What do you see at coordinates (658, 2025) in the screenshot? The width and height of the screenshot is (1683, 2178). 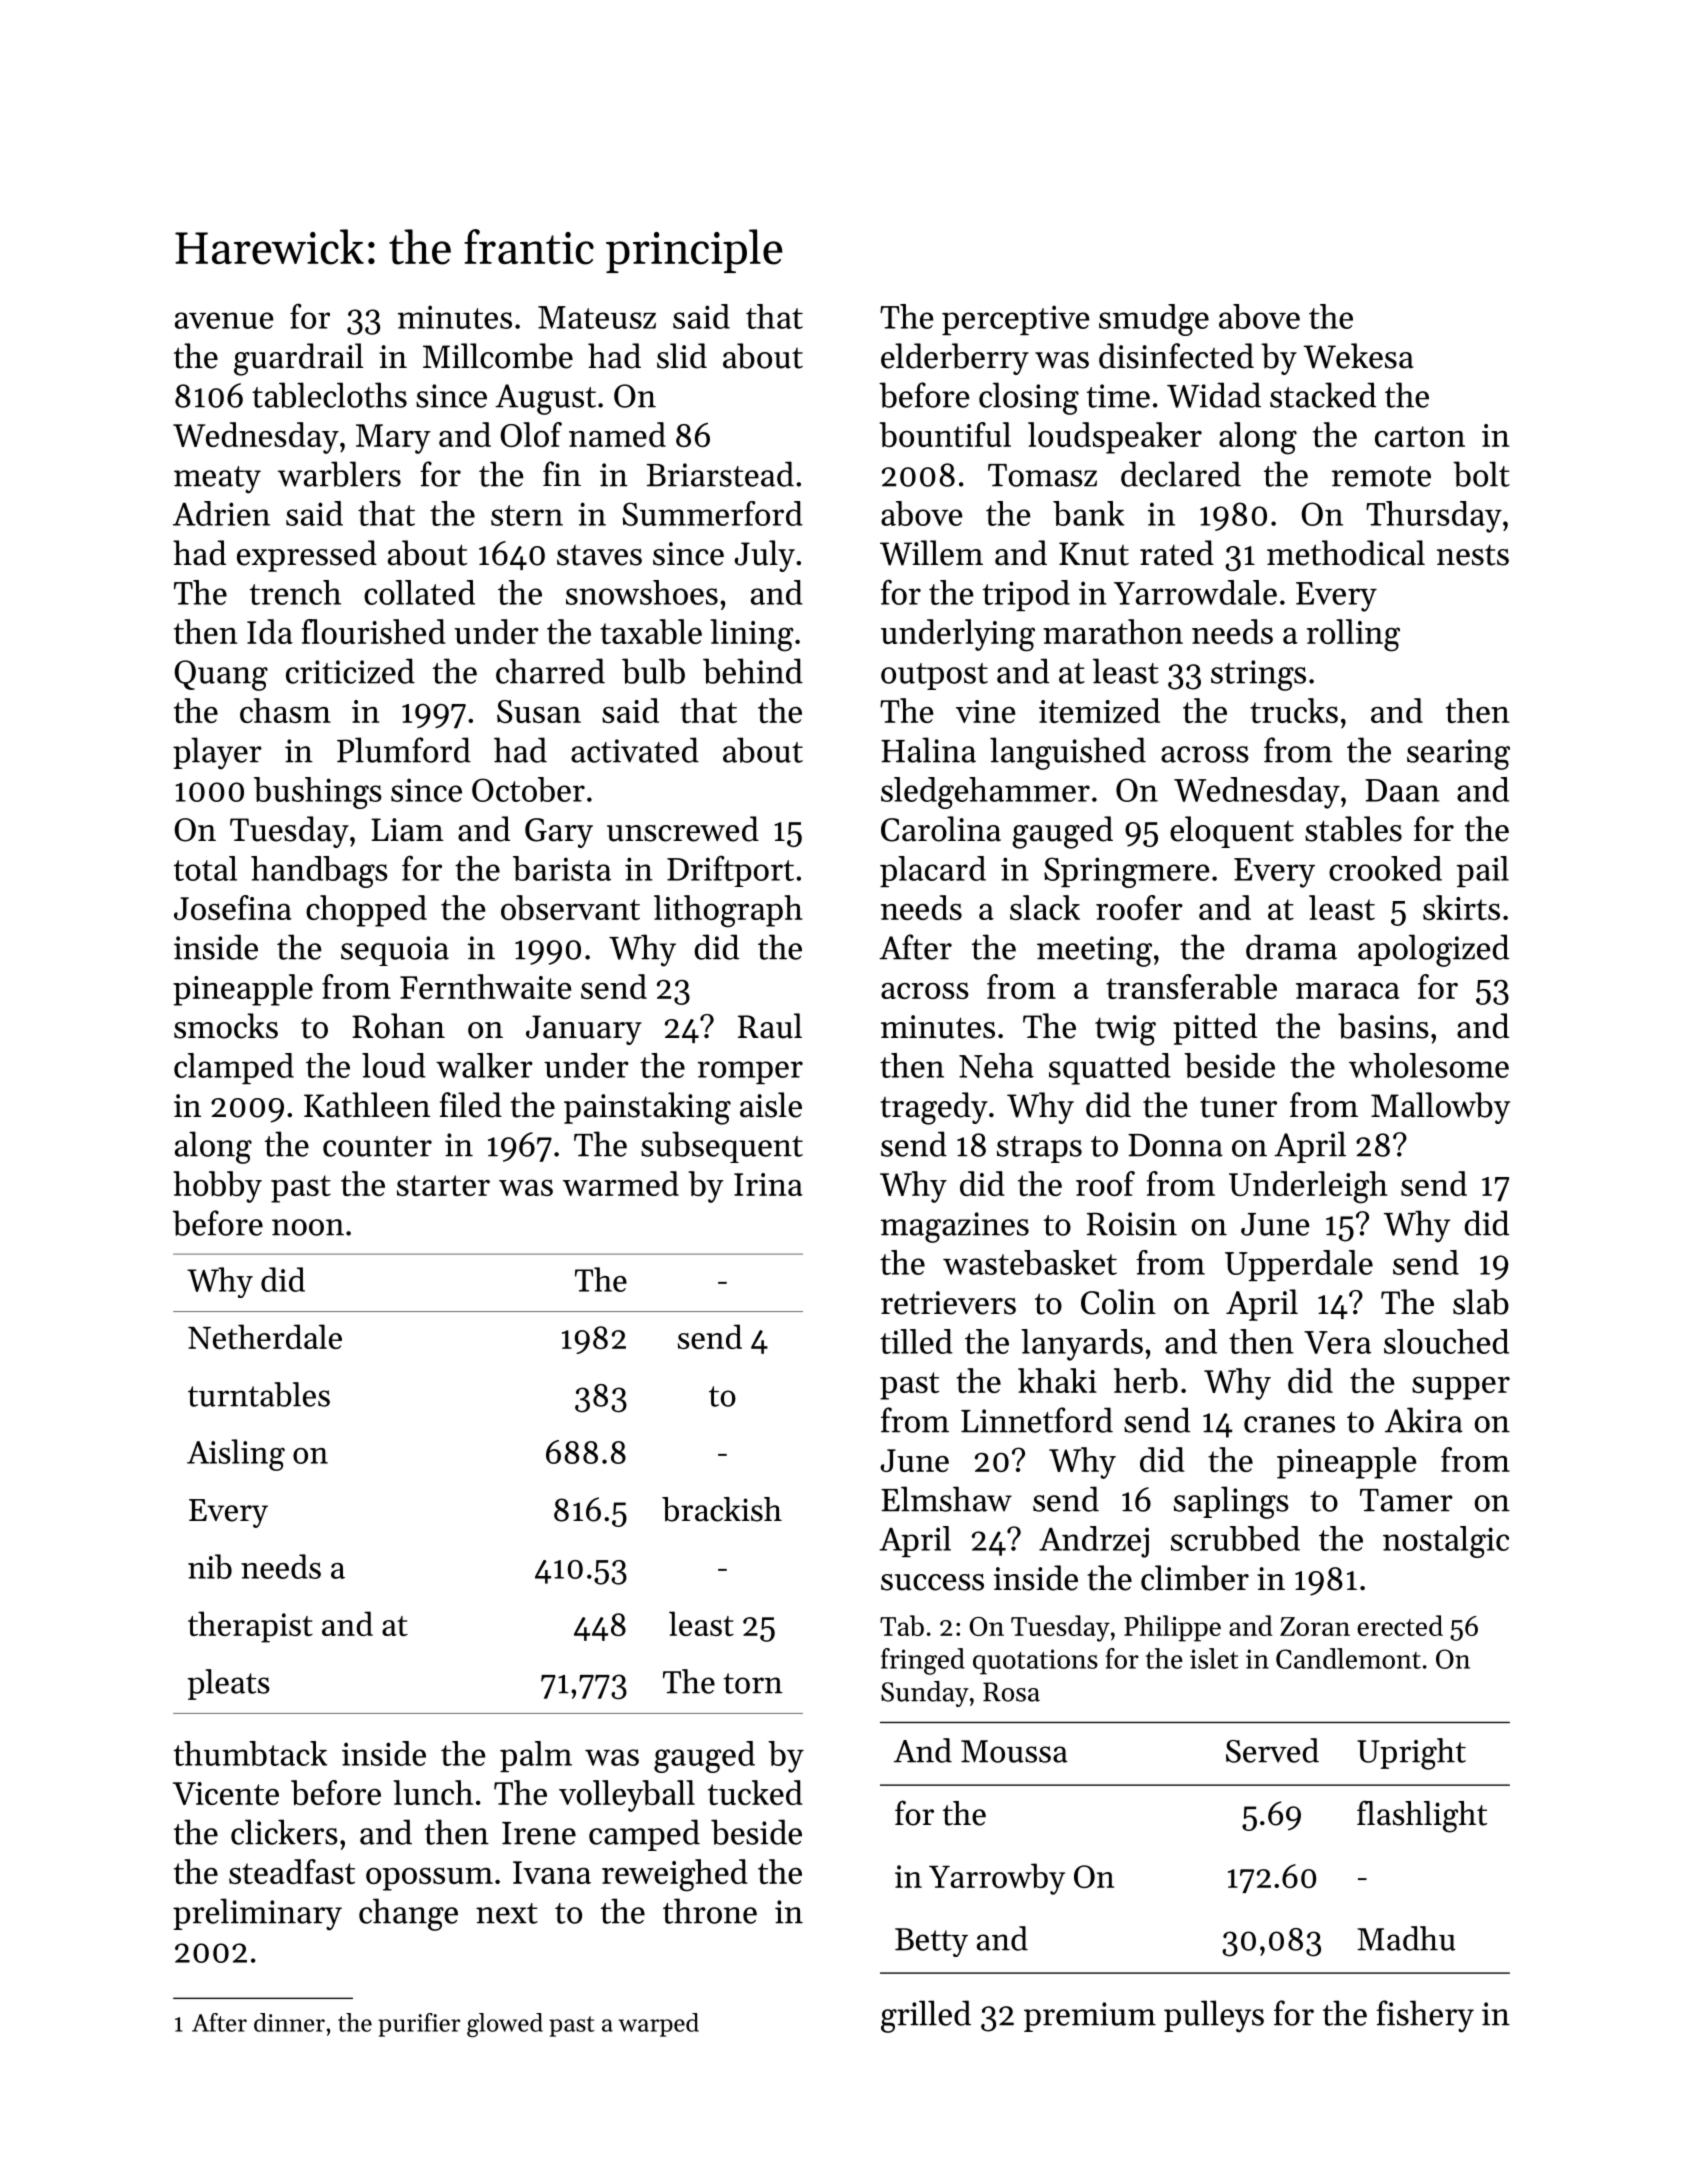 I see `warped` at bounding box center [658, 2025].
